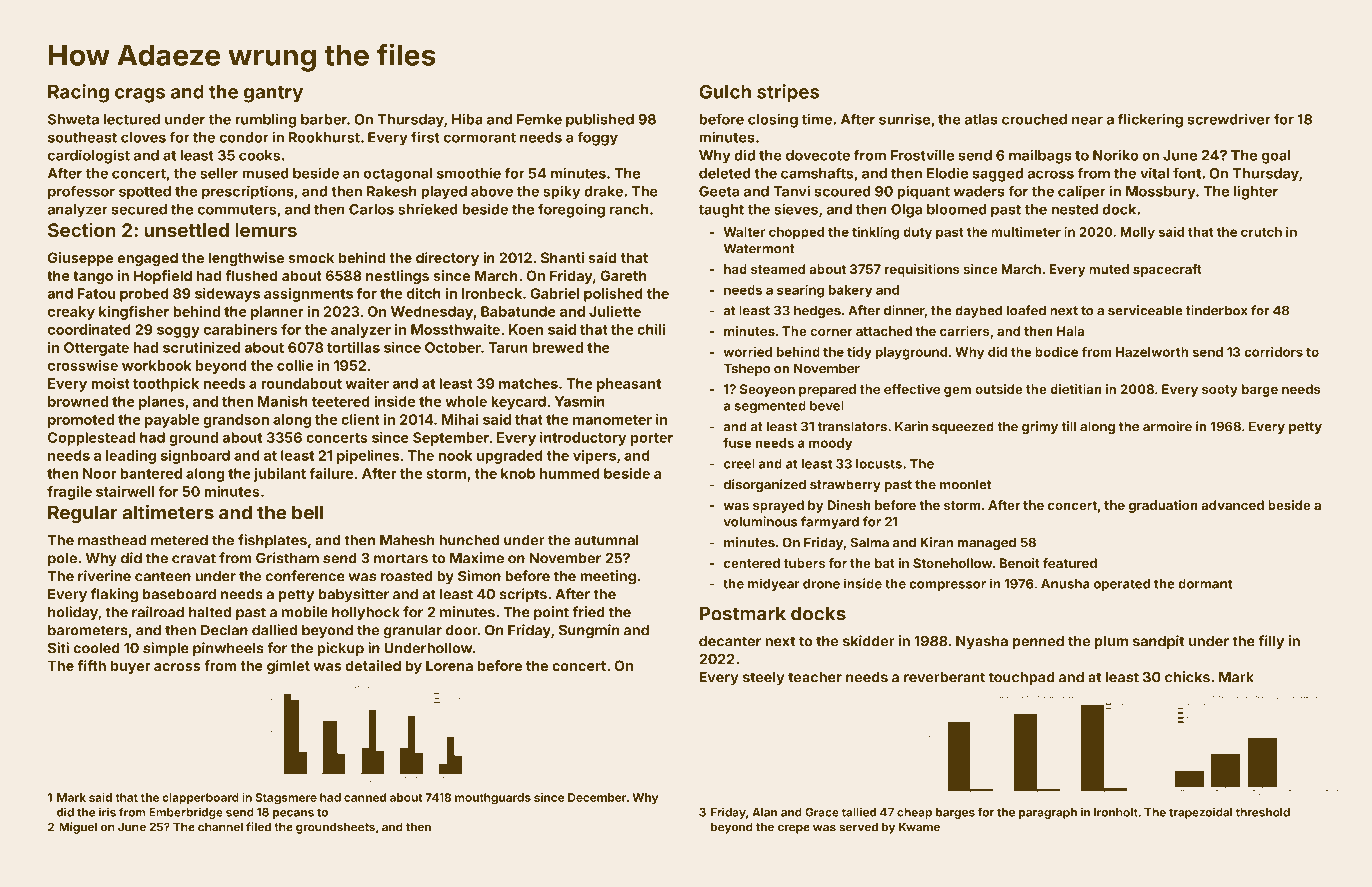  I want to click on seller, so click(219, 173).
